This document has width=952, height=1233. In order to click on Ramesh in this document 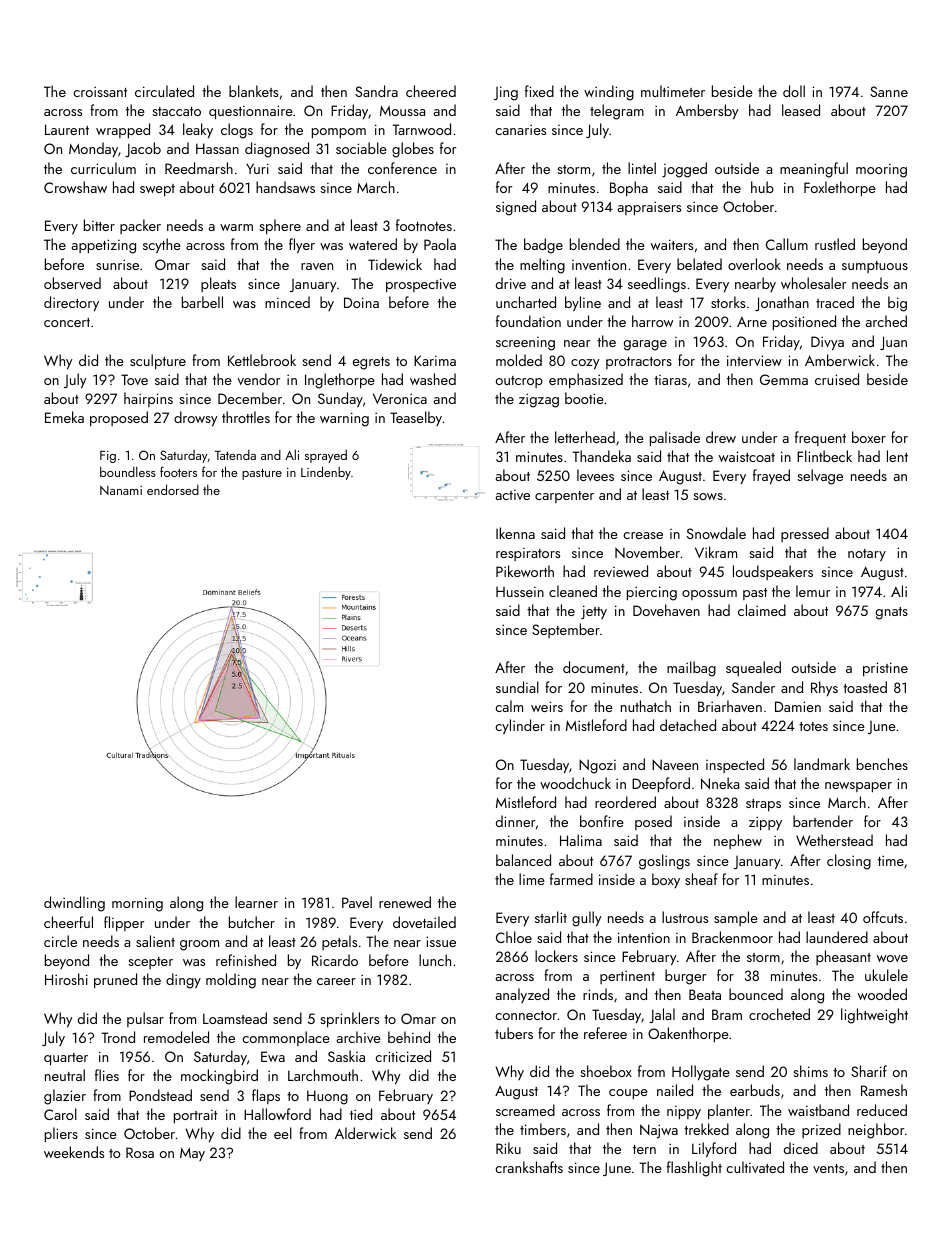, I will do `click(884, 1090)`.
